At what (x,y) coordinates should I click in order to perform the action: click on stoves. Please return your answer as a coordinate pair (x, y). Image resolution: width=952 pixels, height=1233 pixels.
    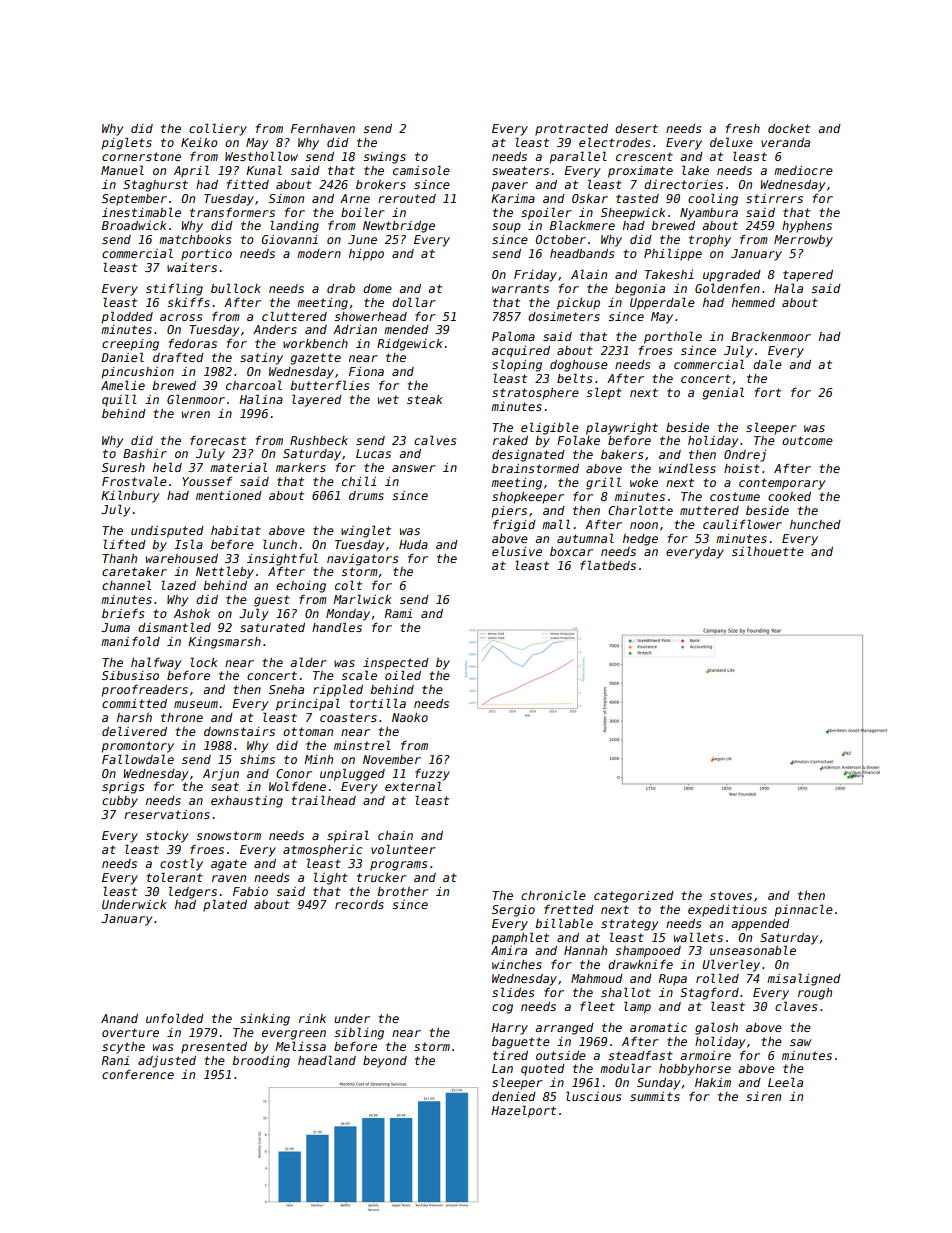
    Looking at the image, I should click on (731, 895).
